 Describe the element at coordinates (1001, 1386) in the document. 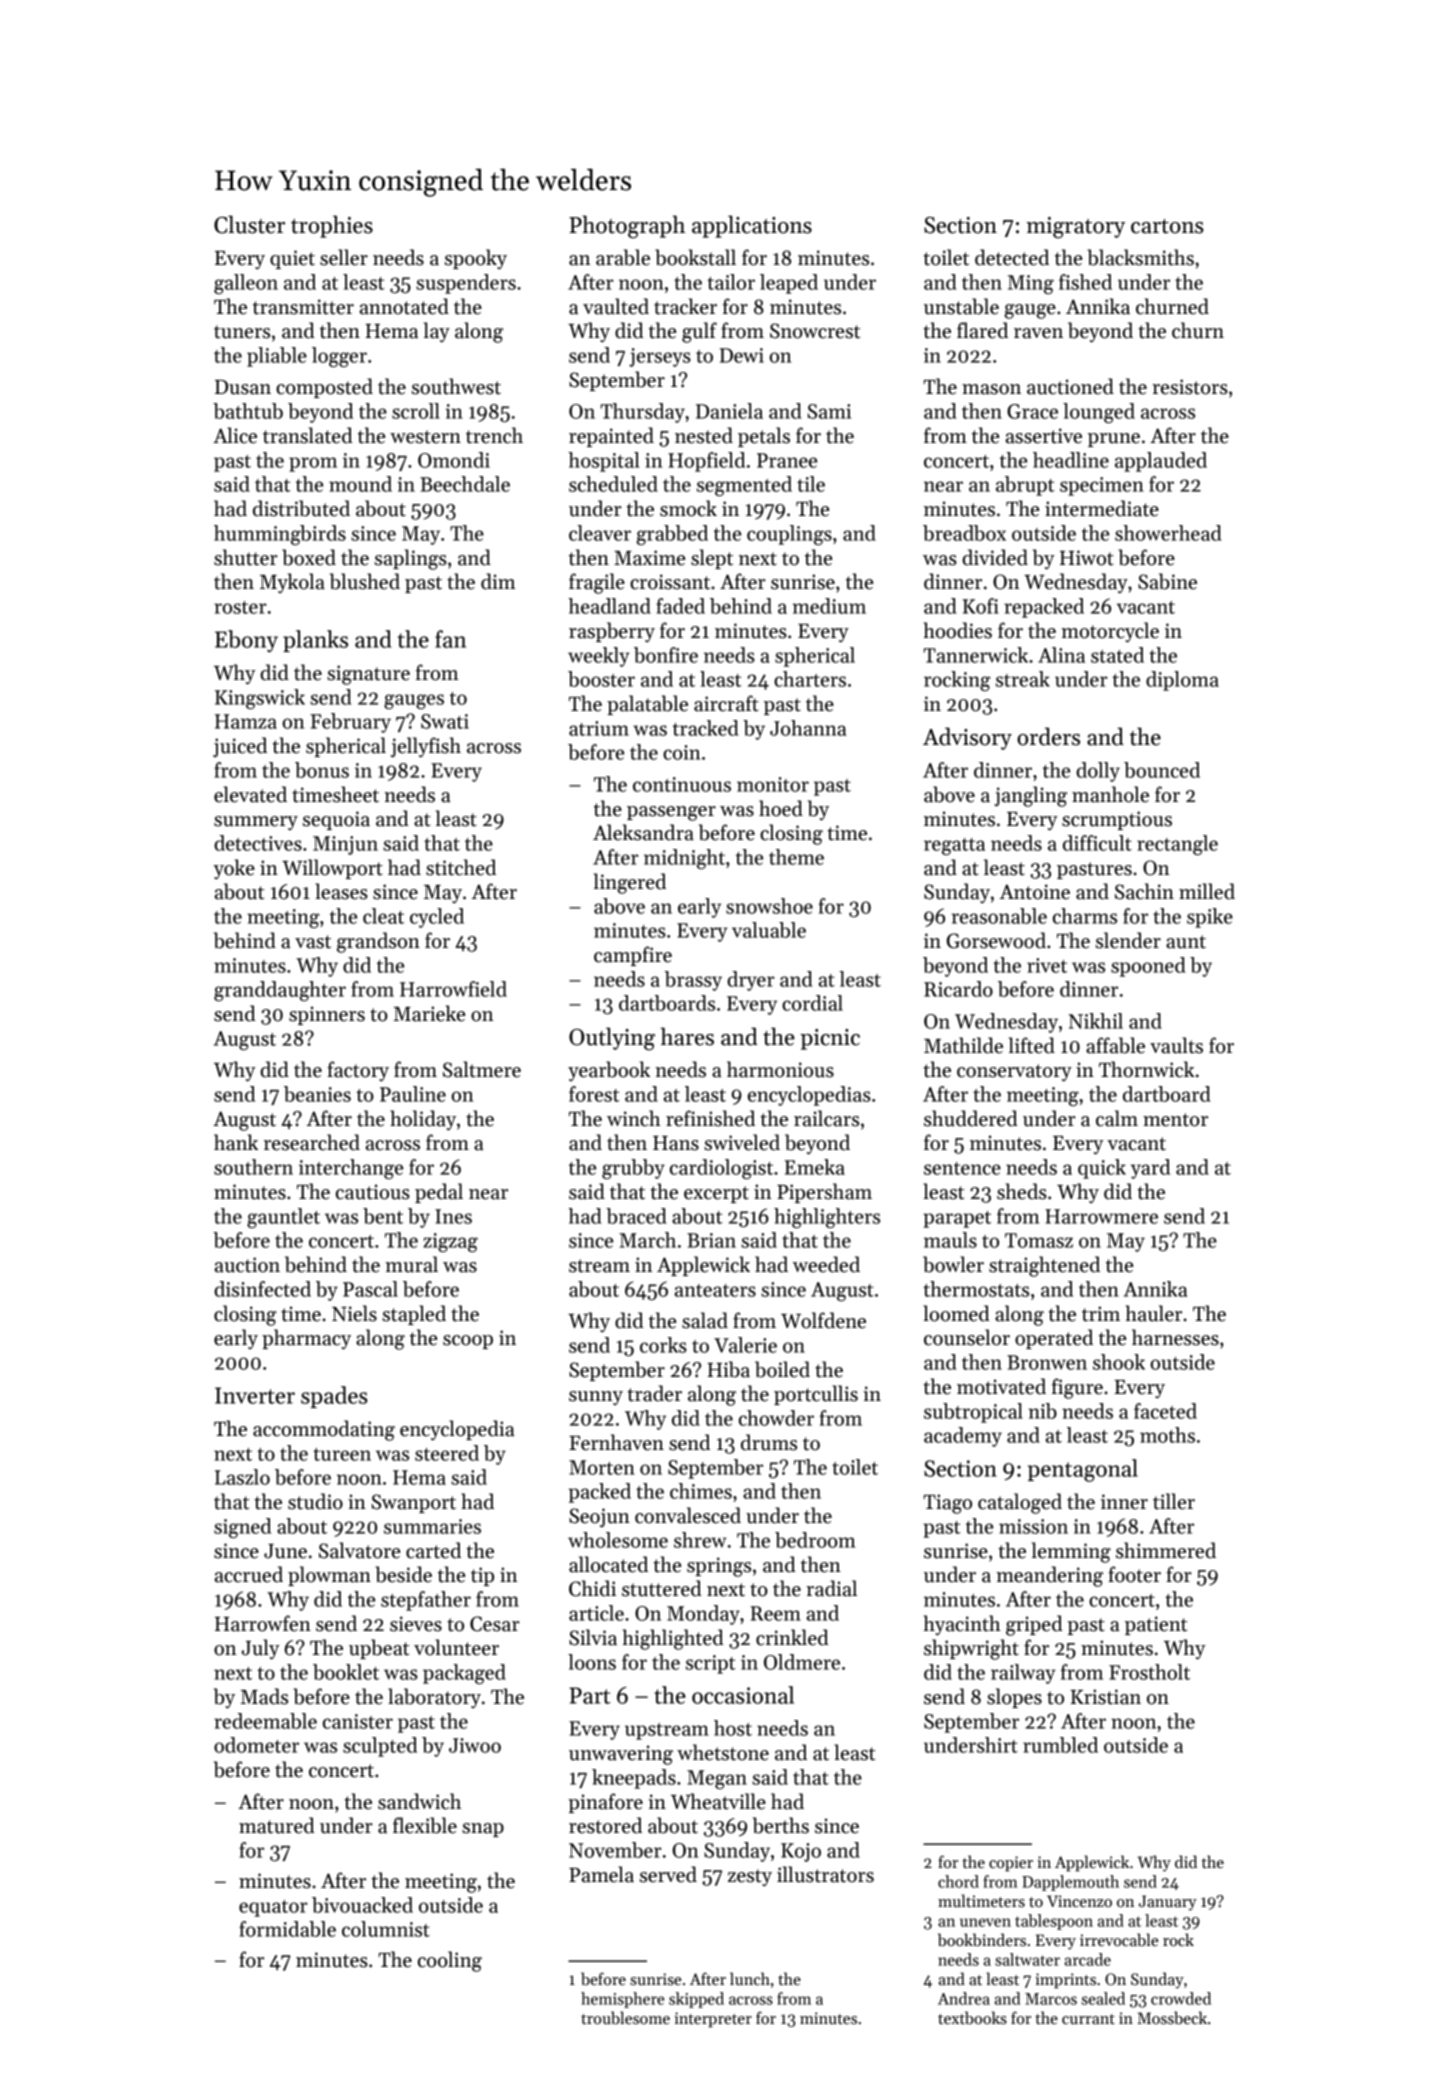

I see `motivated` at that location.
